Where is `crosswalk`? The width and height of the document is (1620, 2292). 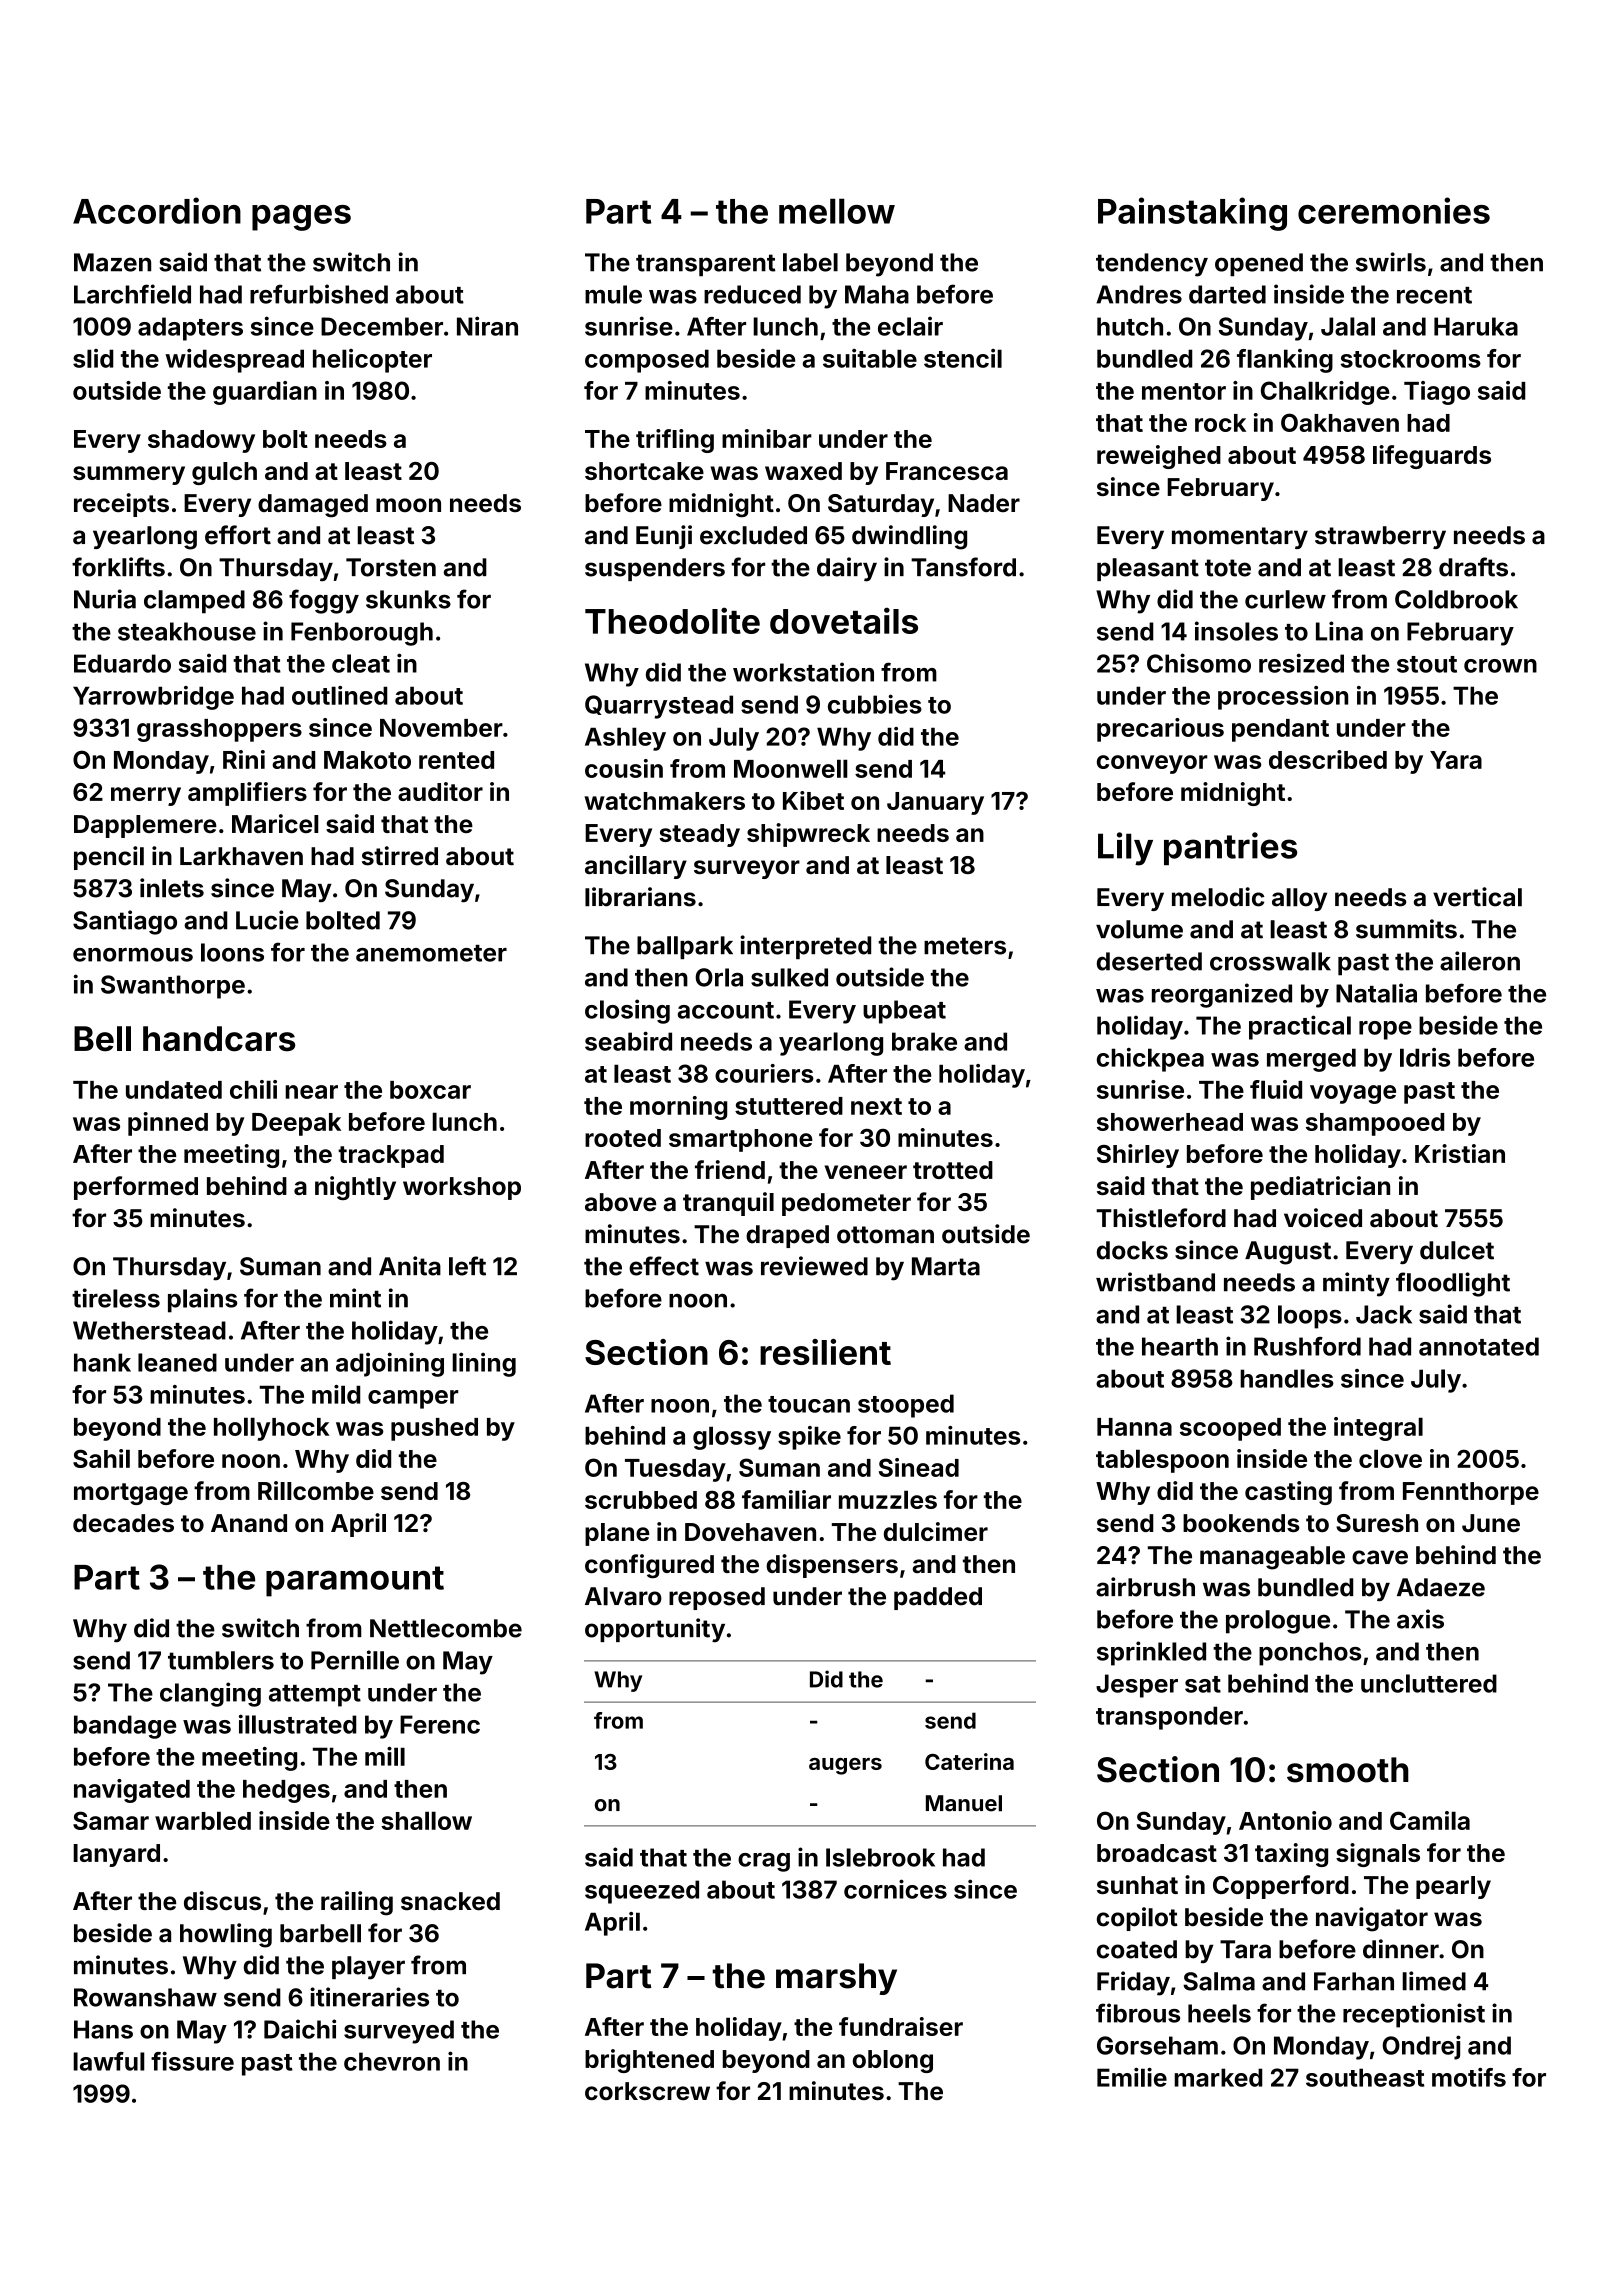
crosswalk is located at coordinates (1270, 961).
